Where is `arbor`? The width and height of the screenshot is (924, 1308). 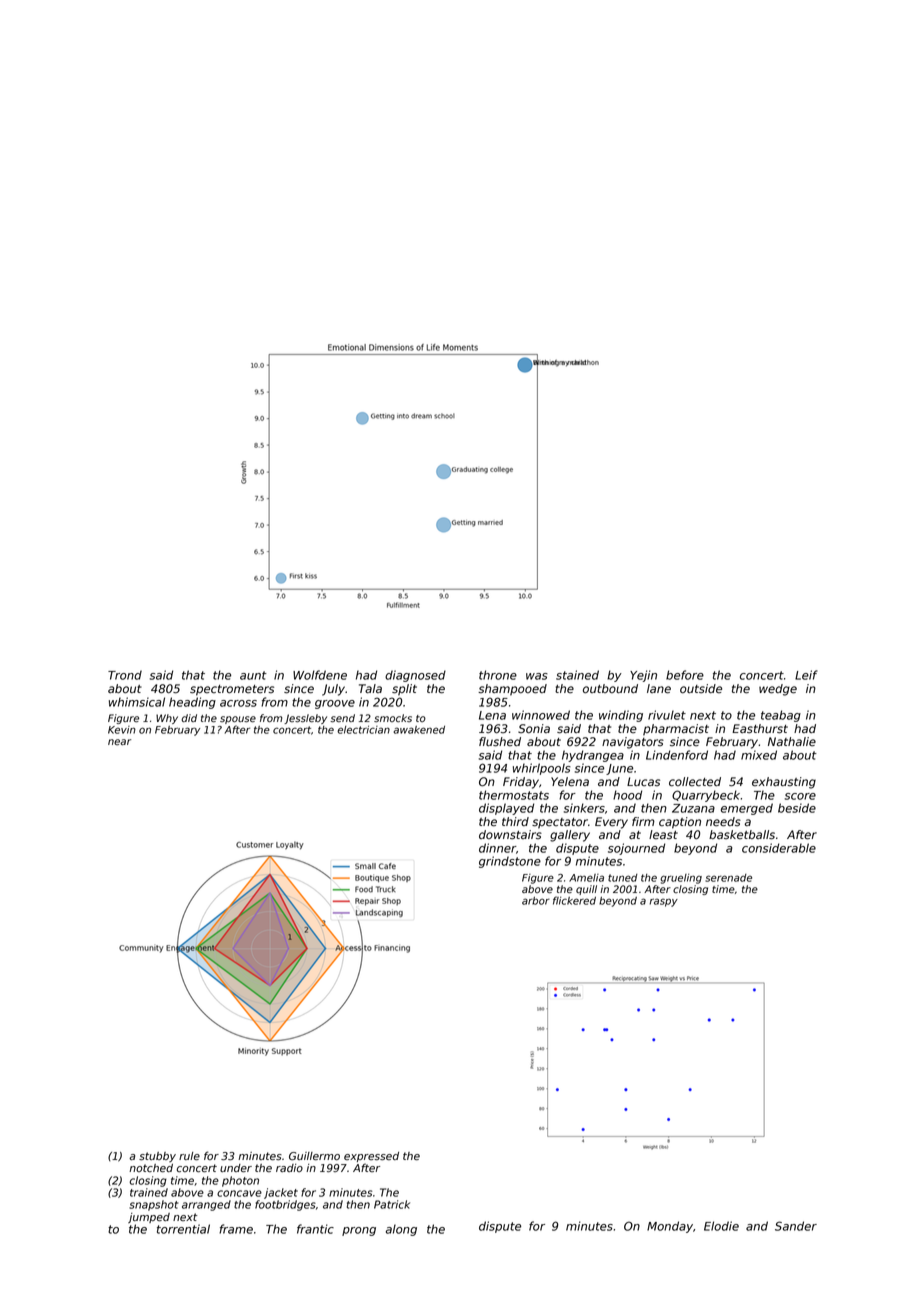 arbor is located at coordinates (536, 901).
